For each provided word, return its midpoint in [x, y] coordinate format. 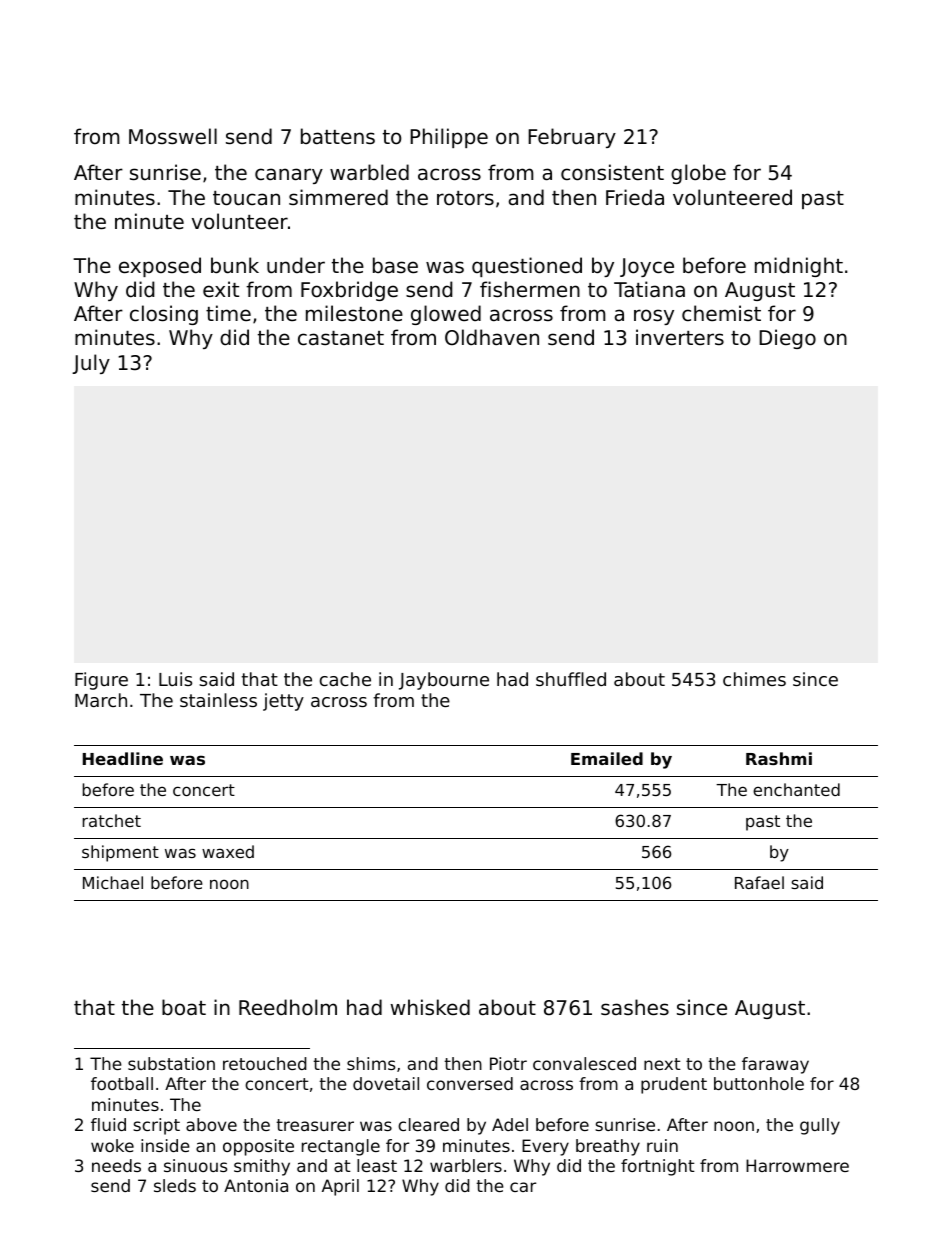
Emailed [607, 758]
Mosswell [173, 136]
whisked [430, 1007]
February [572, 138]
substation [171, 1063]
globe [698, 174]
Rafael [759, 882]
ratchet [112, 820]
